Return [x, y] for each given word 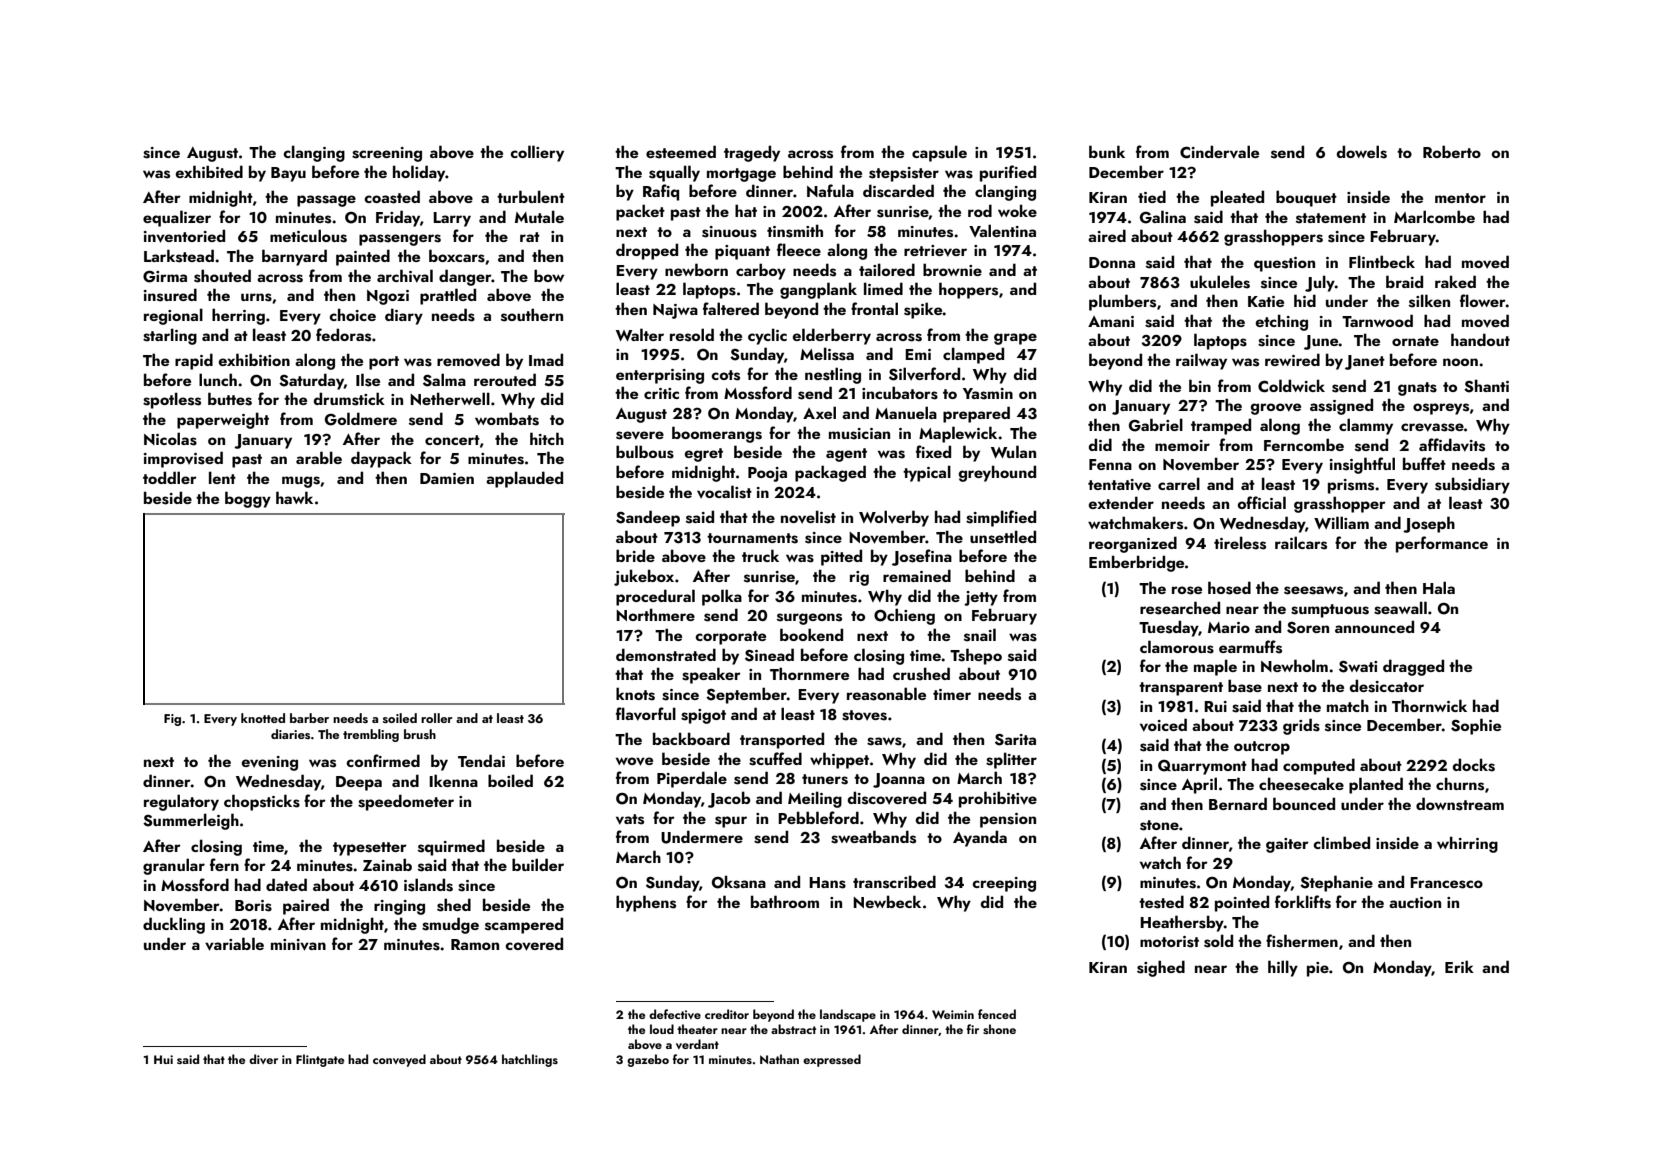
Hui [163, 1059]
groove [1275, 409]
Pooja [767, 474]
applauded [524, 479]
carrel [1179, 483]
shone [999, 1029]
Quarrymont [1202, 767]
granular [174, 866]
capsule [939, 153]
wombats [507, 419]
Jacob [729, 799]
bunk [1107, 151]
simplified [1001, 518]
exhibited [209, 171]
